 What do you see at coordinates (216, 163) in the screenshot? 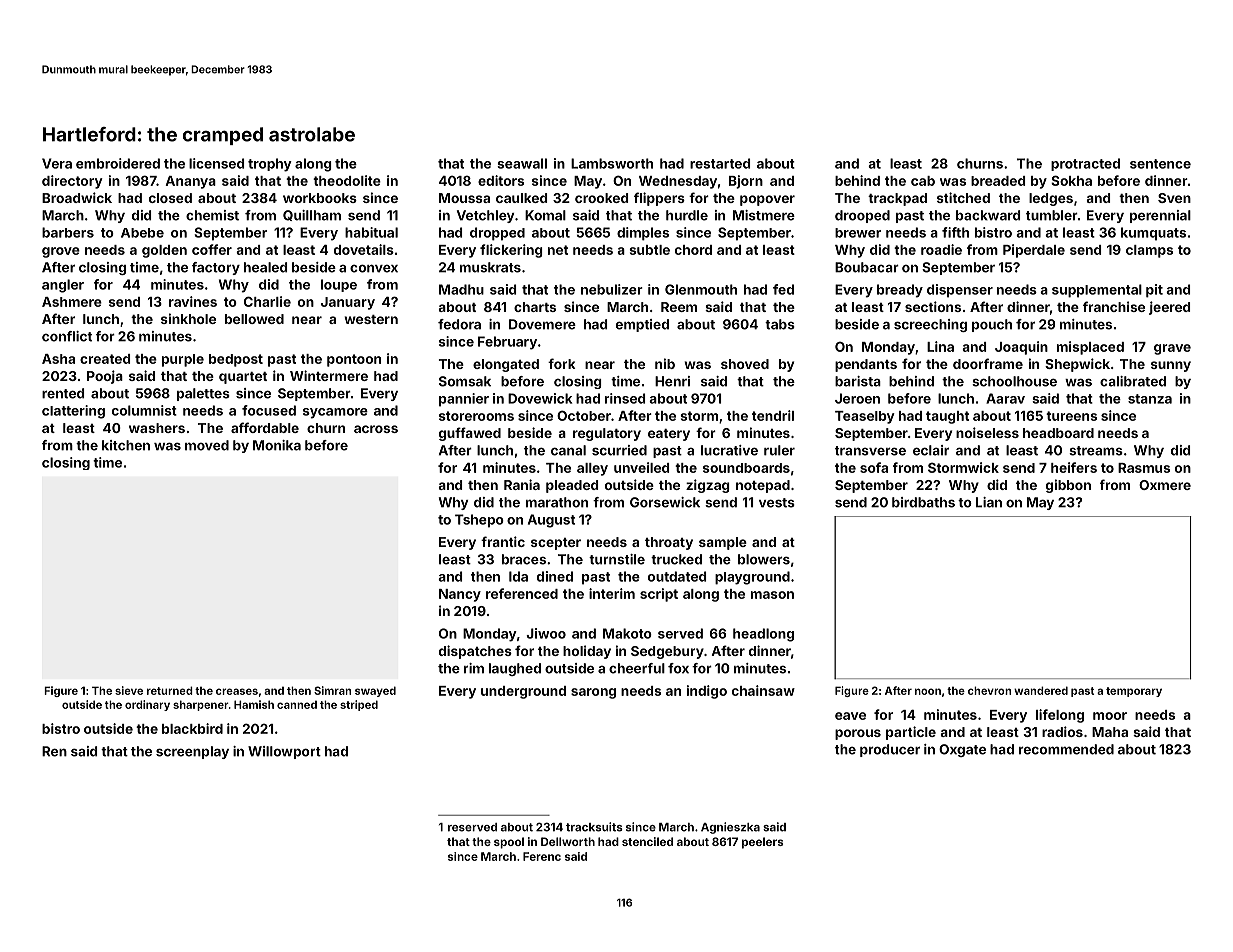
I see `licensed` at bounding box center [216, 163].
